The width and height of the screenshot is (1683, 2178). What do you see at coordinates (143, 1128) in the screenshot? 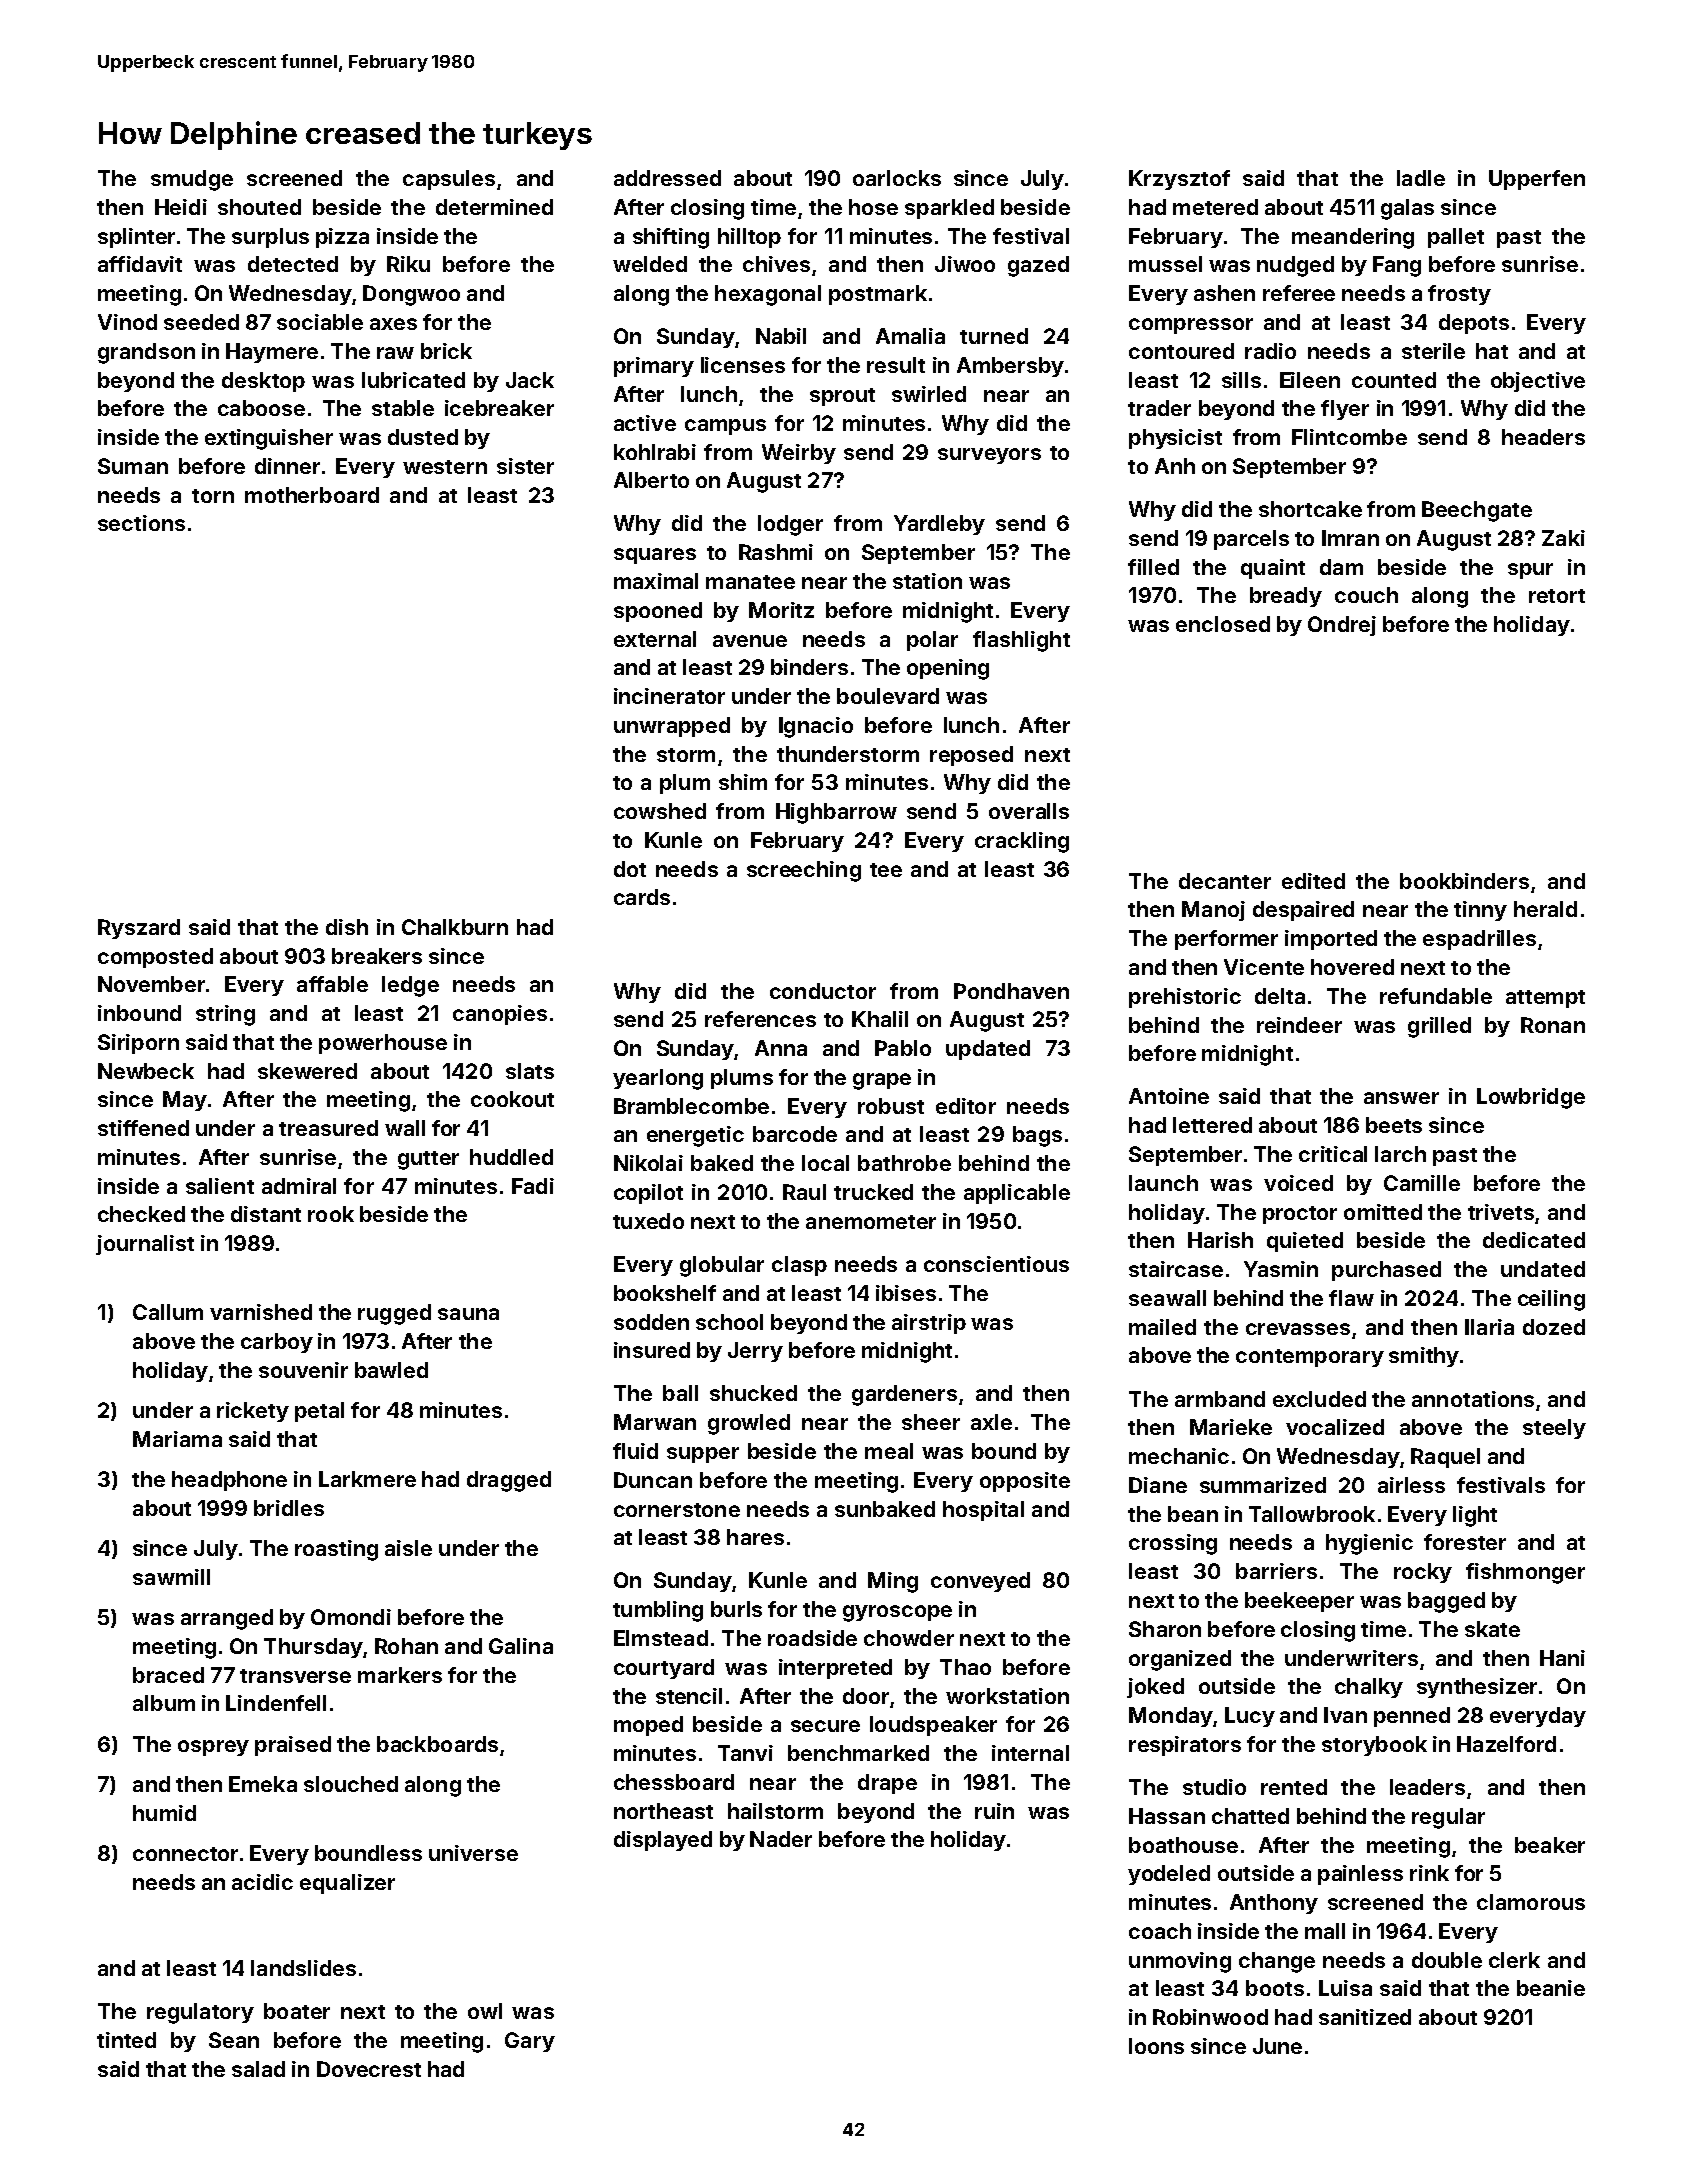
I see `stiffened` at bounding box center [143, 1128].
